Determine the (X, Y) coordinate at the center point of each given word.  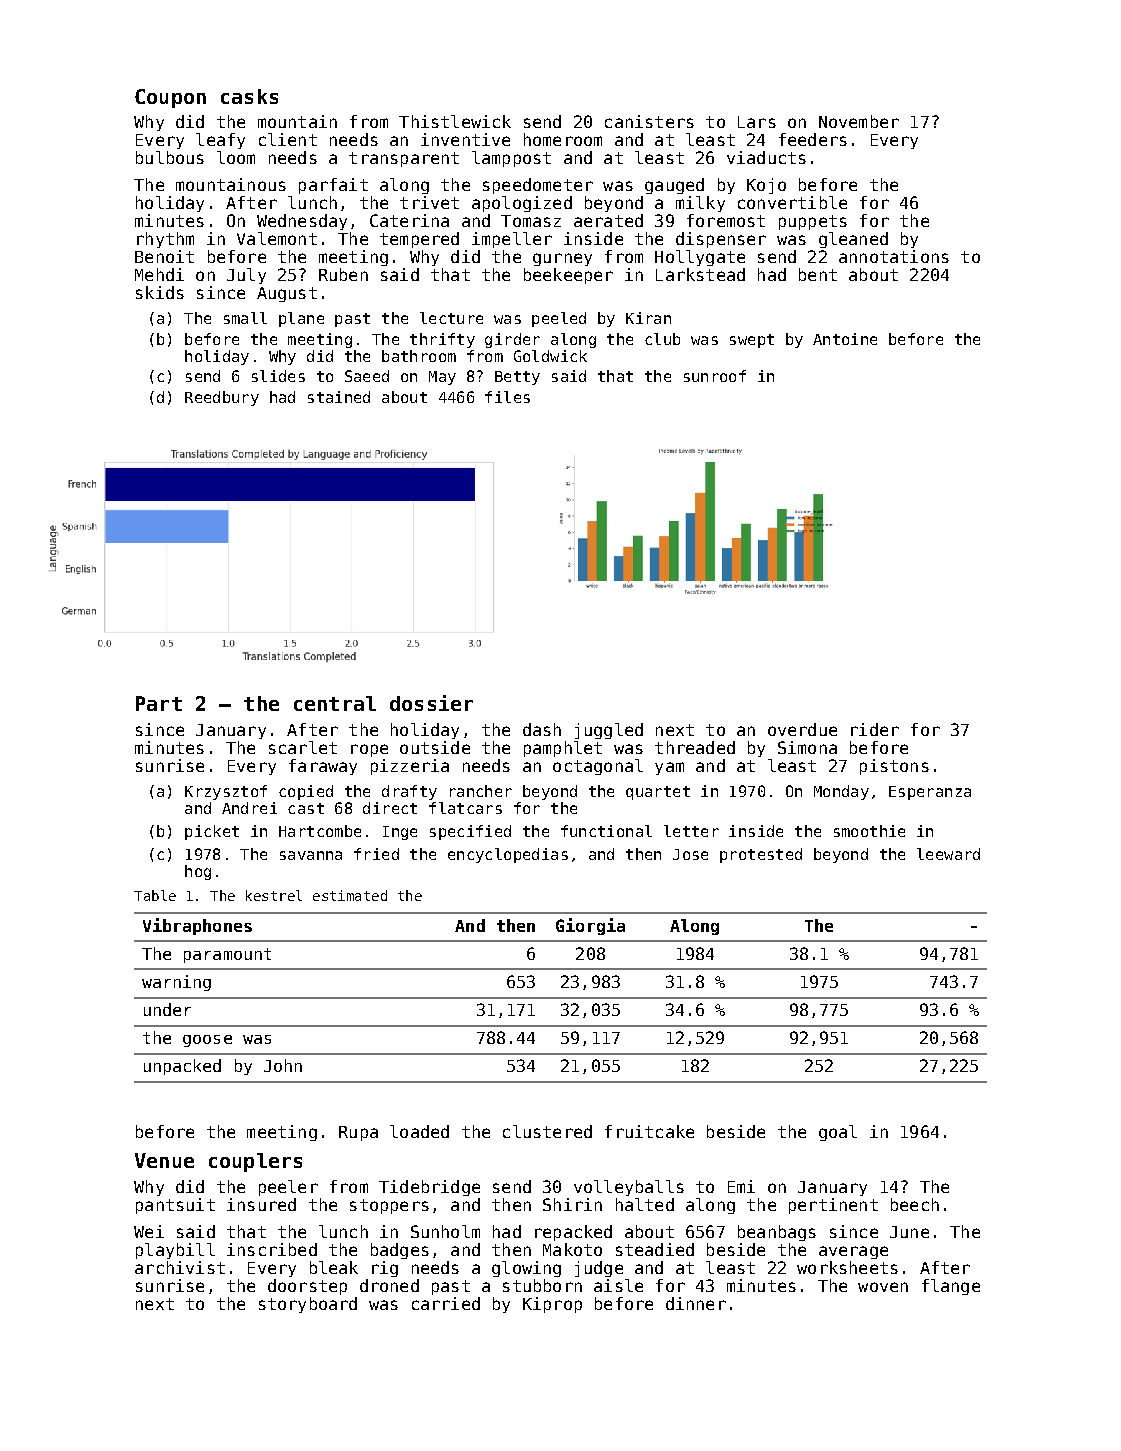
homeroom (563, 139)
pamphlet (563, 749)
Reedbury (222, 398)
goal (838, 1133)
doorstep (307, 1287)
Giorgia (590, 926)
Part (159, 703)
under (167, 1009)
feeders (813, 139)
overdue (802, 729)
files (507, 397)
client (288, 139)
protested (761, 855)
